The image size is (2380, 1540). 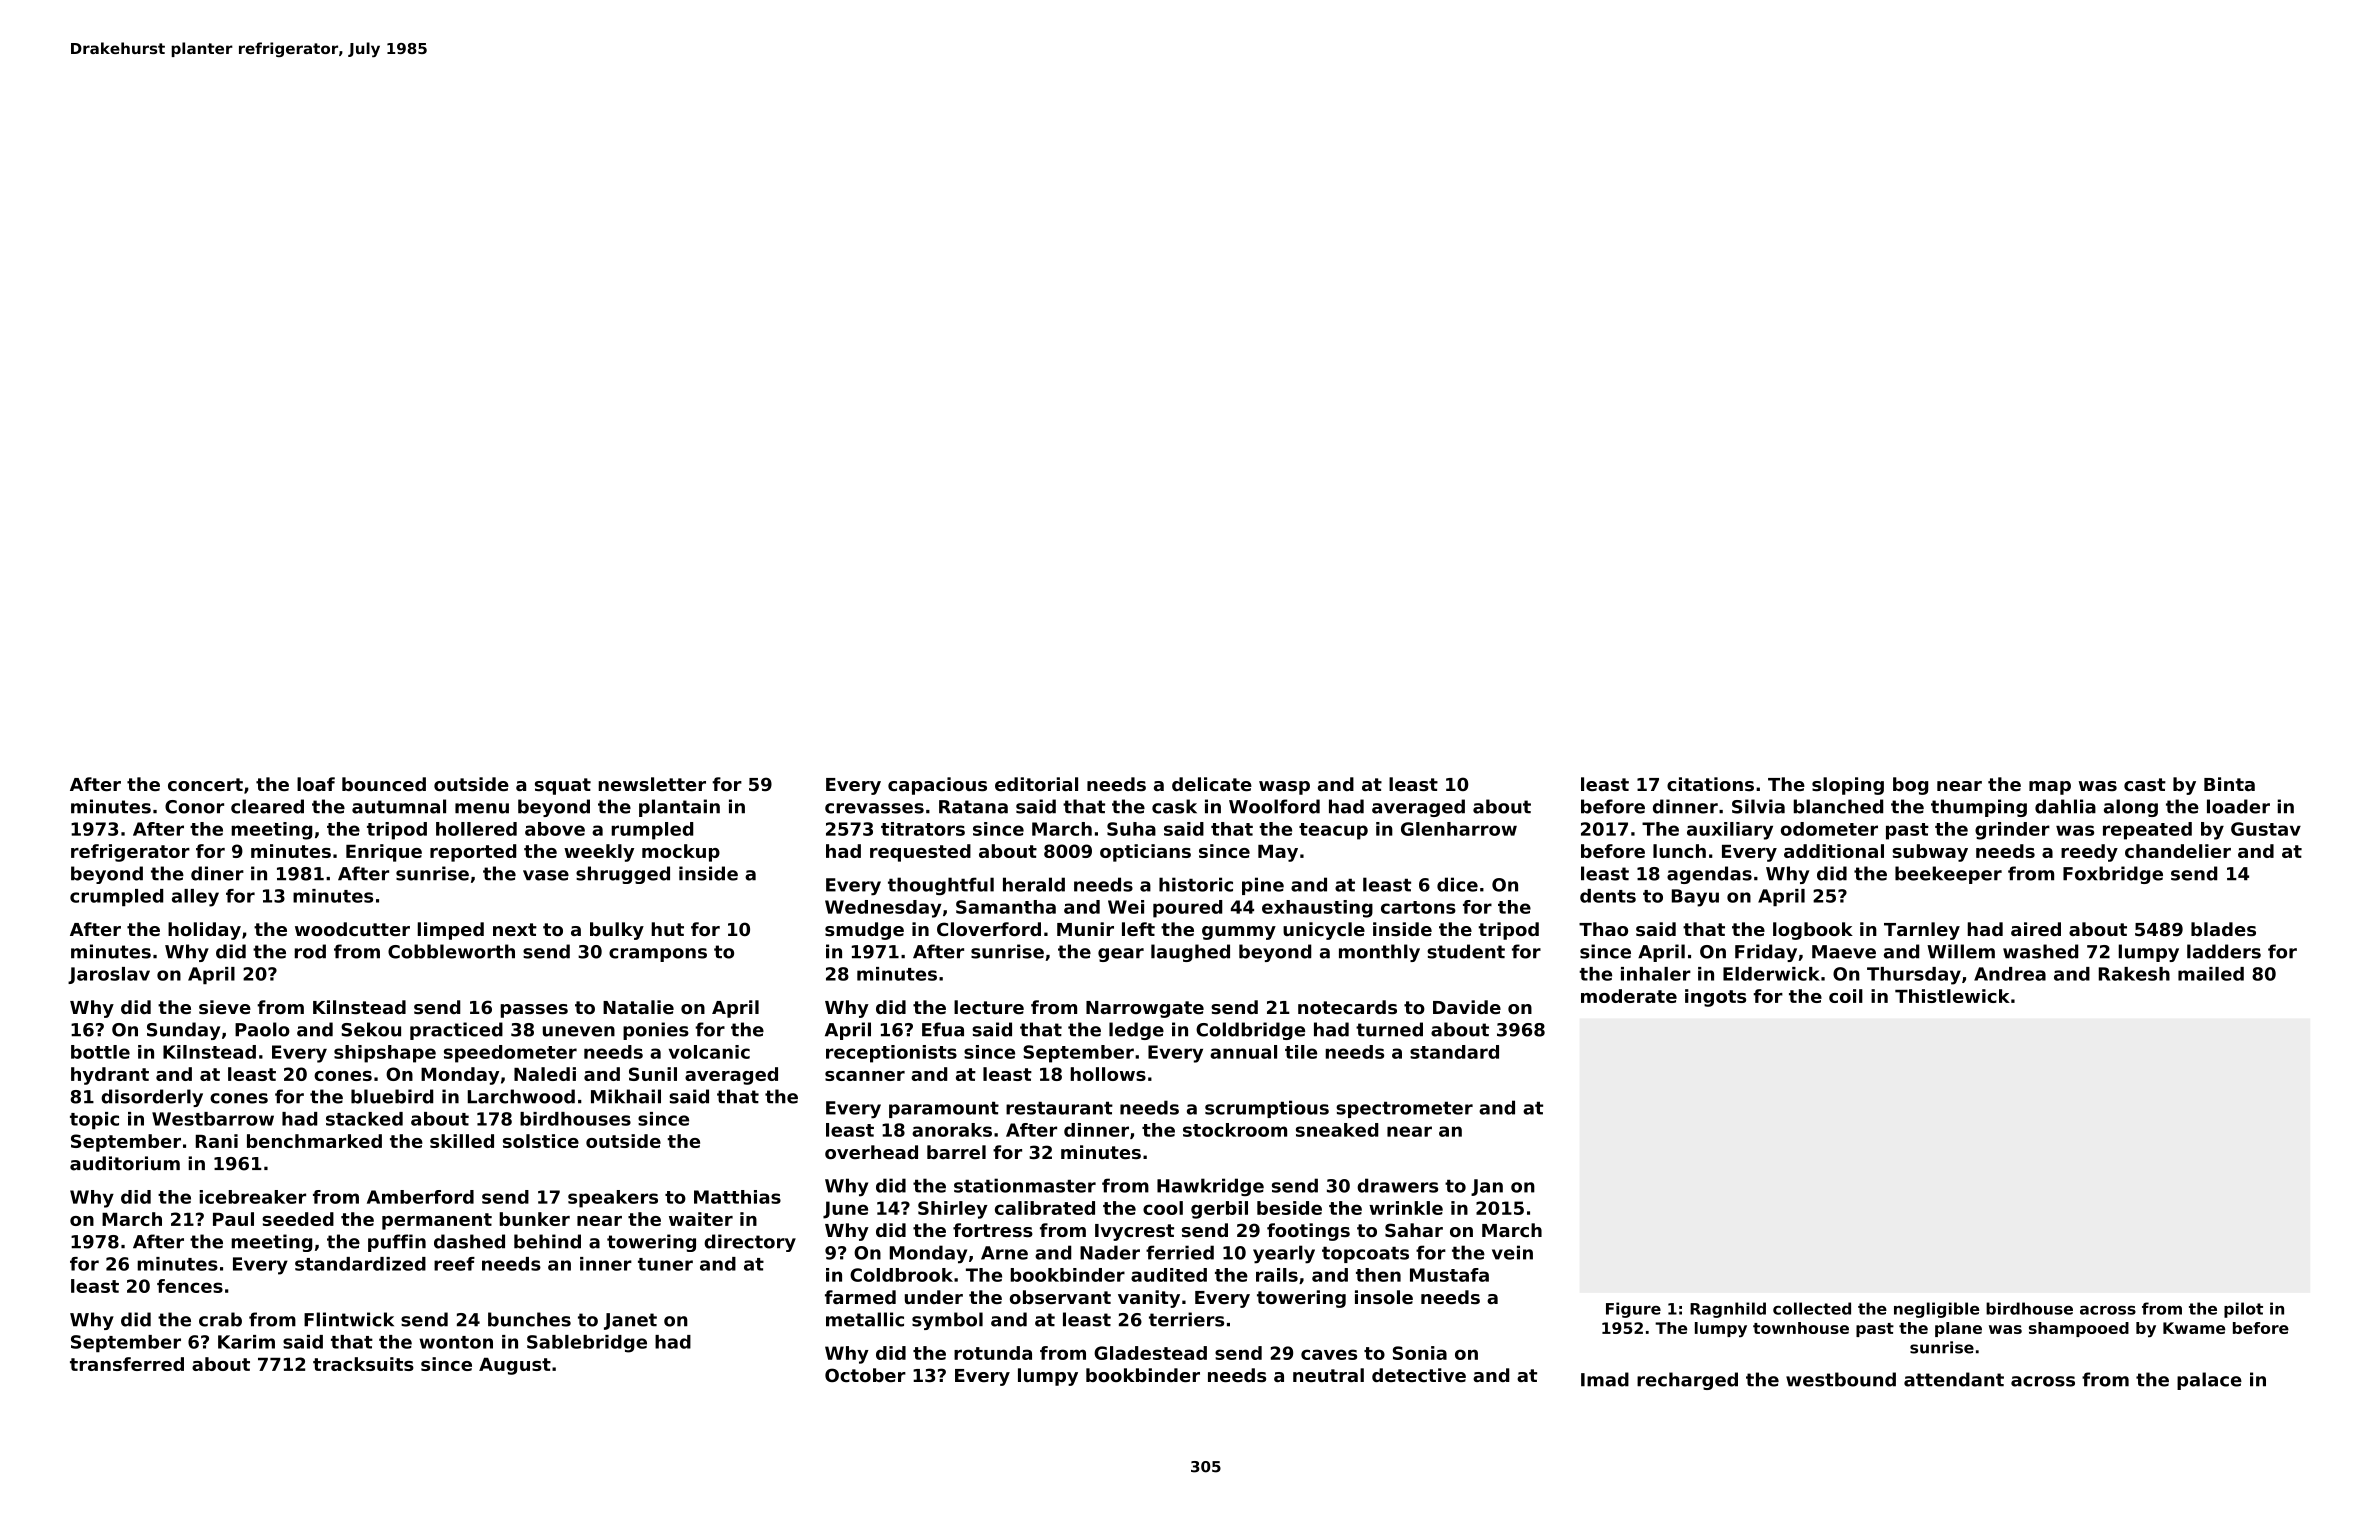 I want to click on Amberford, so click(x=420, y=1197).
